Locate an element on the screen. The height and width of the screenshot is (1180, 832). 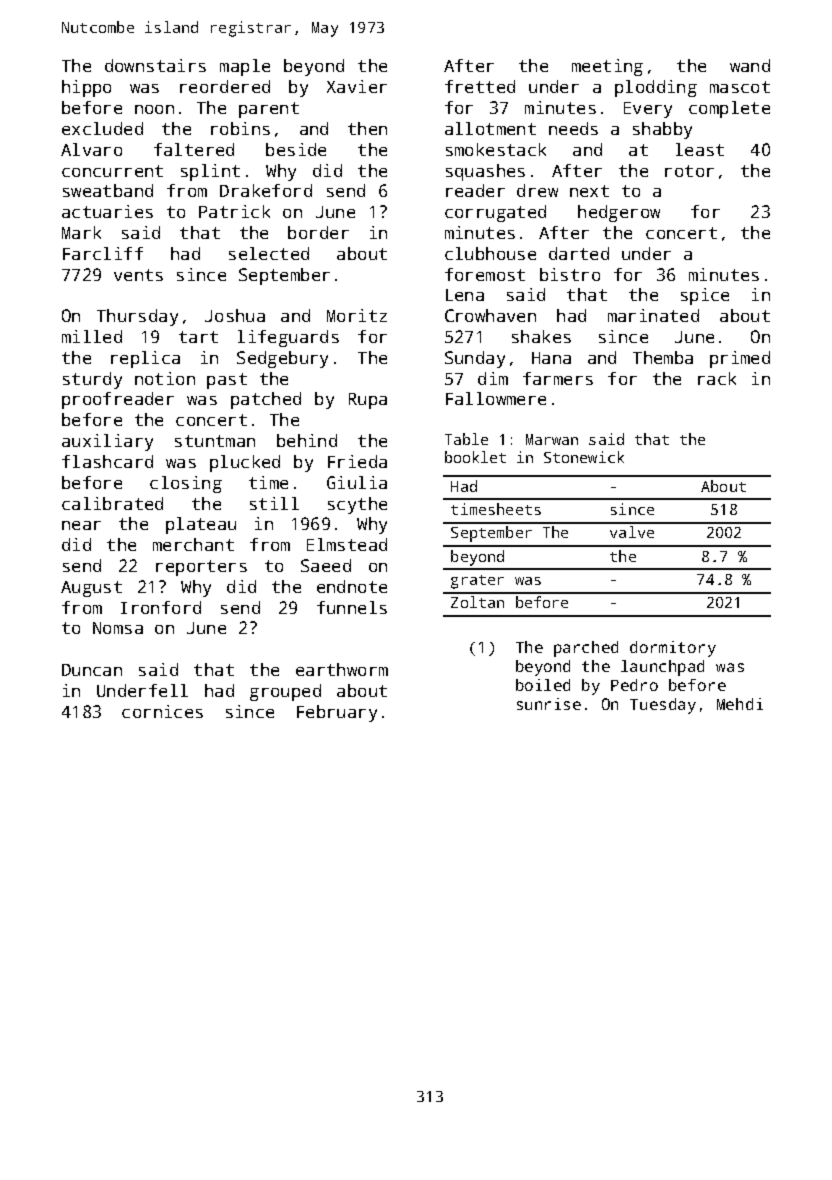
fretted is located at coordinates (480, 86).
